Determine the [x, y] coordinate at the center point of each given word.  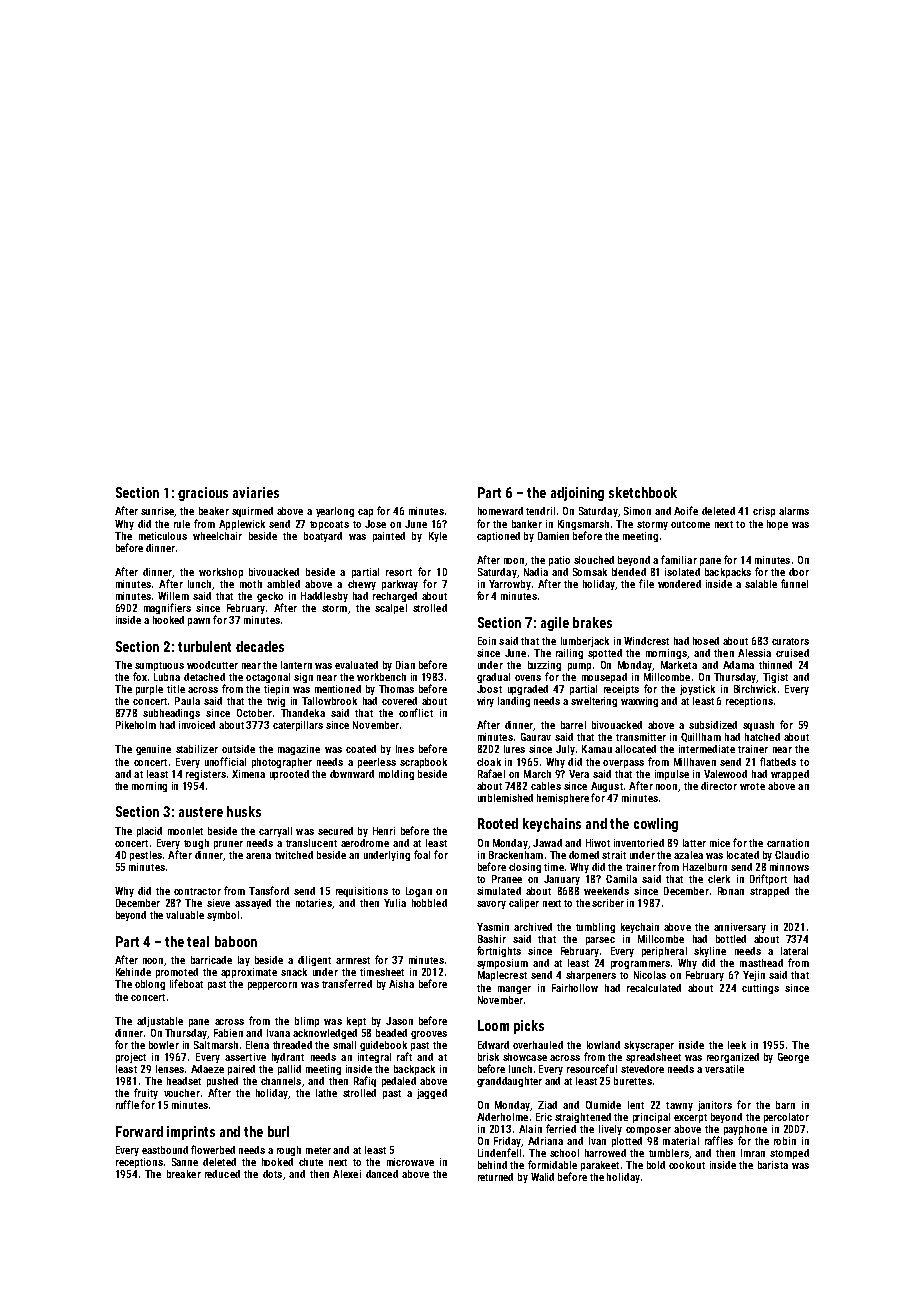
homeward [500, 511]
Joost [489, 689]
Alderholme [502, 1117]
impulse [672, 775]
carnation [788, 843]
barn [785, 1105]
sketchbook [643, 492]
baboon [236, 941]
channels [281, 1081]
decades [260, 646]
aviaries [256, 492]
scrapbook [423, 763]
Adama [738, 665]
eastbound [165, 1150]
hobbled [429, 903]
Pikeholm [136, 725]
